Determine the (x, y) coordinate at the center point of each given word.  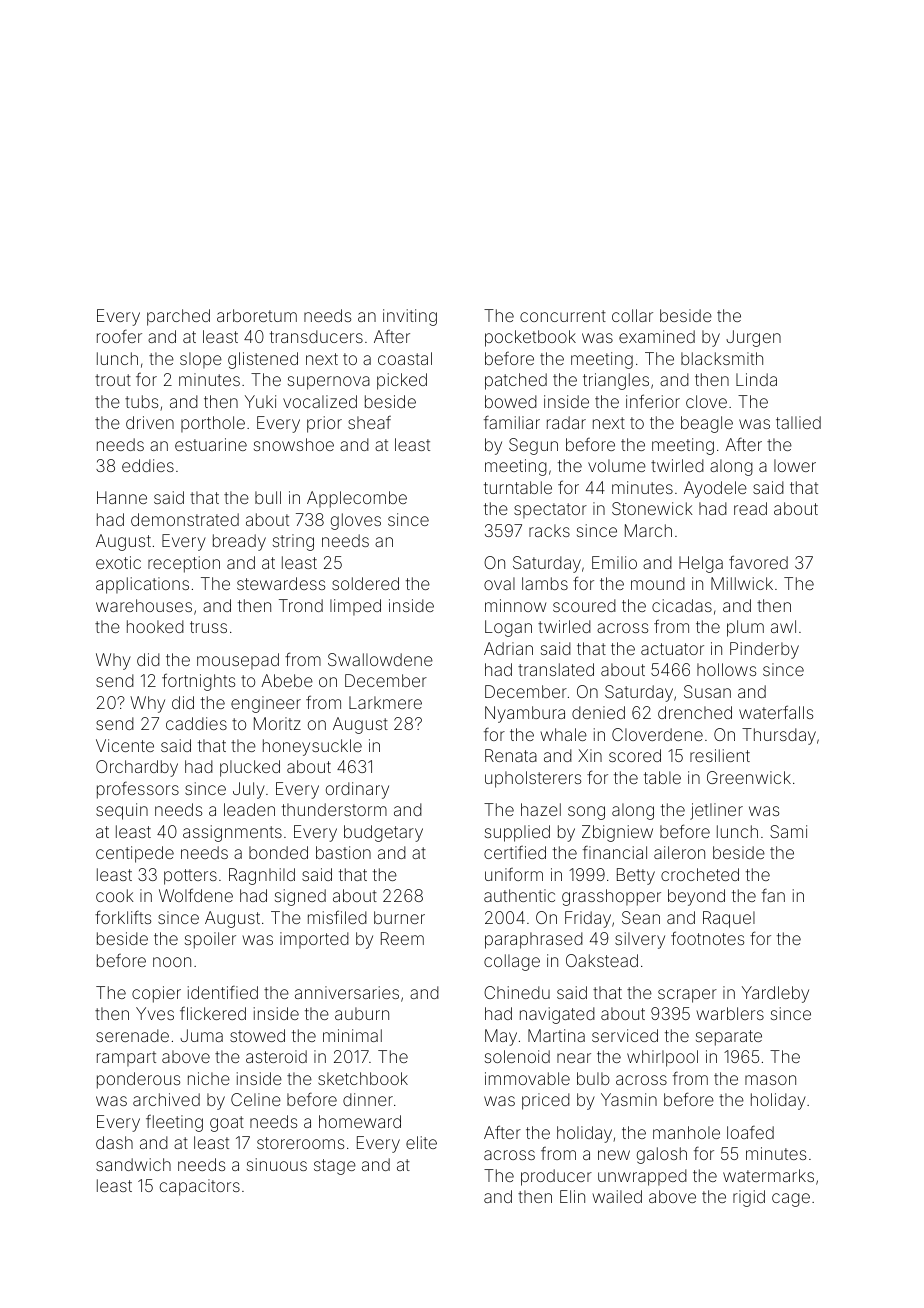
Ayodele (715, 489)
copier (156, 994)
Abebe (287, 680)
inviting (410, 317)
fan (773, 895)
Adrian (508, 648)
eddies (148, 465)
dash (114, 1142)
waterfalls (776, 712)
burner (399, 917)
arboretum (257, 315)
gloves (356, 521)
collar (632, 315)
